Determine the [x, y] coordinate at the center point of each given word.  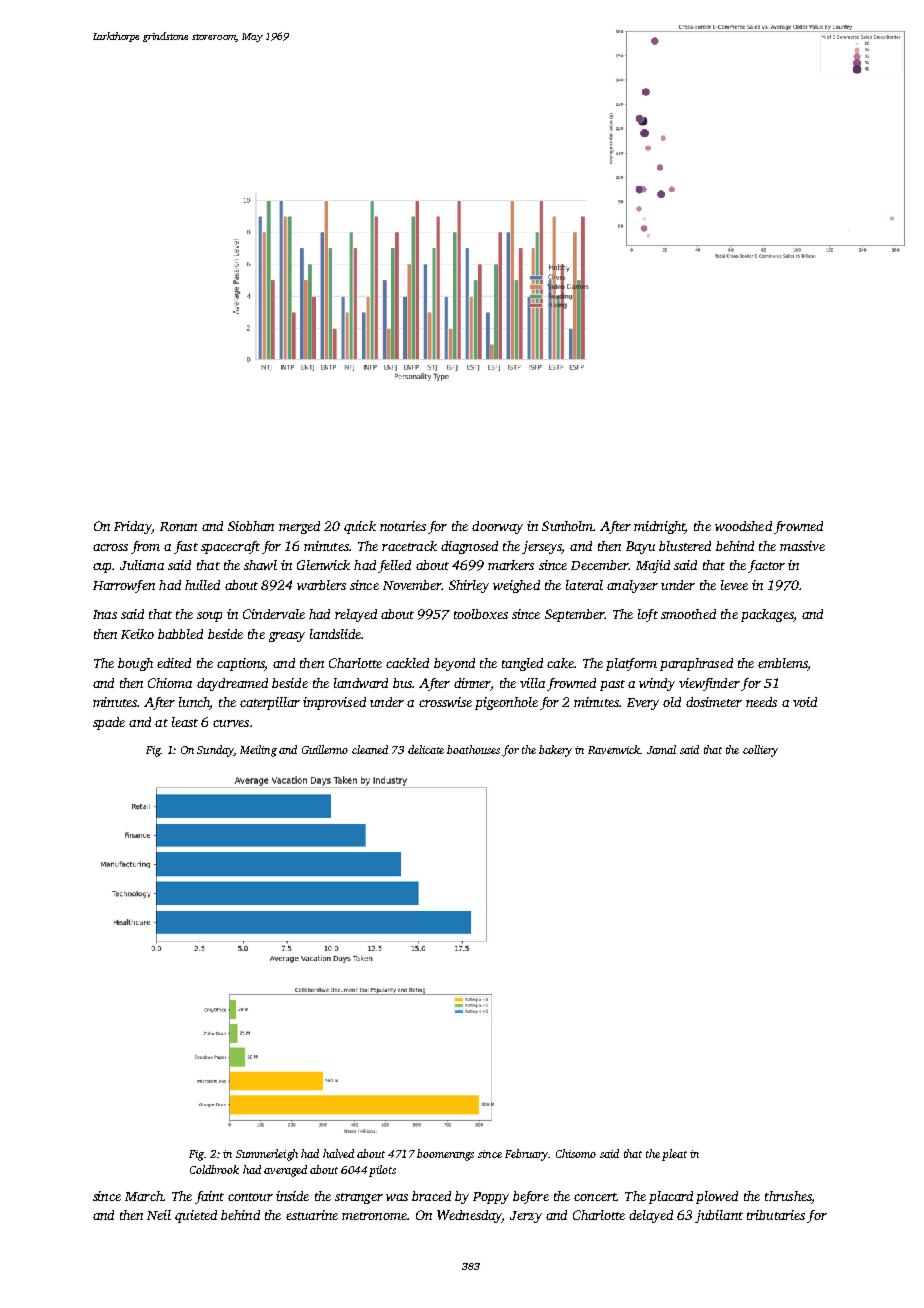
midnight [659, 527]
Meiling [258, 751]
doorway [497, 527]
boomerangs [445, 1155]
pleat [674, 1155]
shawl [260, 565]
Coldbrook [214, 1169]
